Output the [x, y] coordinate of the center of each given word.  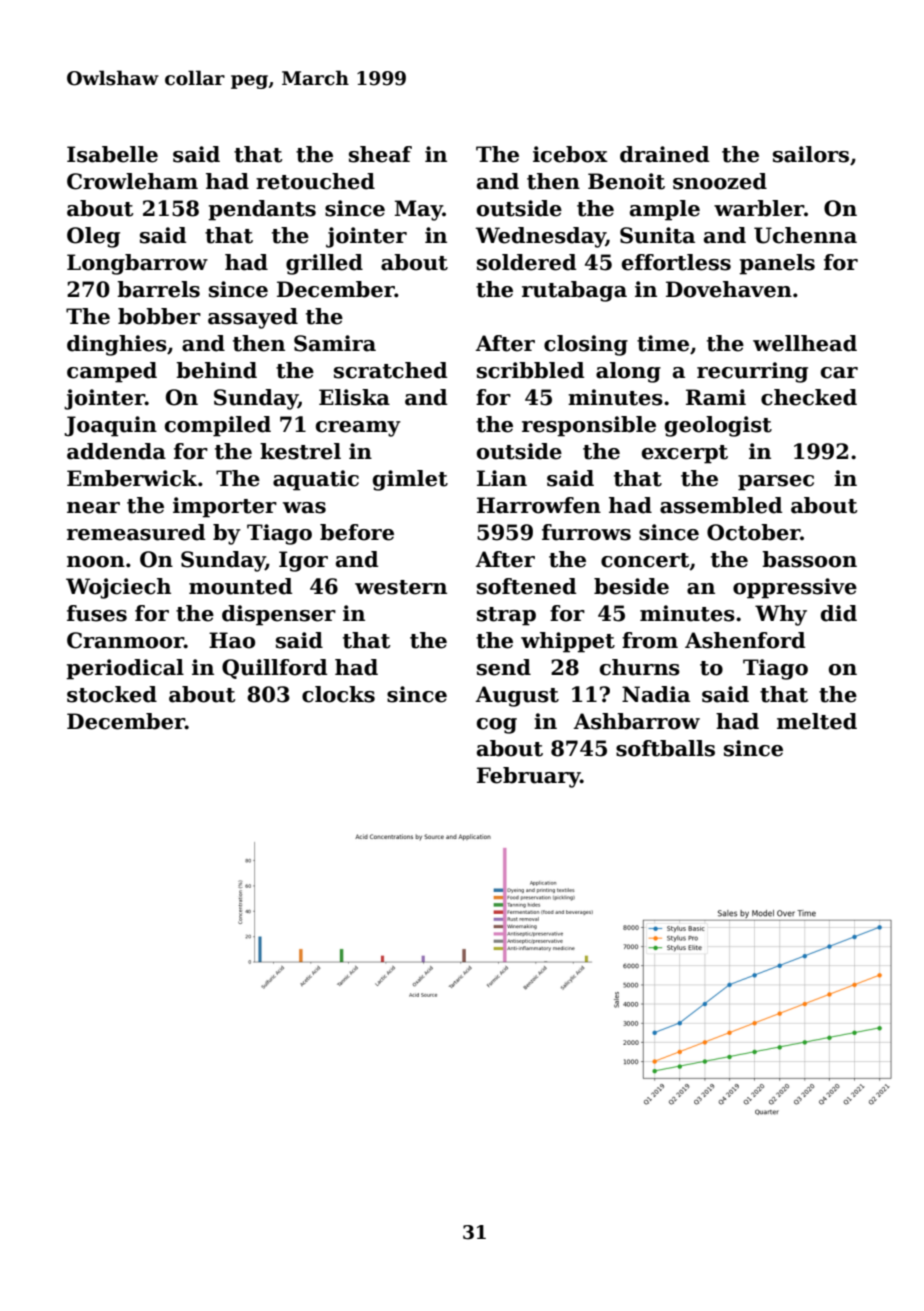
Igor [303, 561]
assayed [253, 318]
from [650, 640]
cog [497, 726]
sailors [811, 154]
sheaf [380, 154]
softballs [665, 748]
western [401, 587]
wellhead [805, 343]
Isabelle [112, 154]
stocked [112, 694]
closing [586, 345]
